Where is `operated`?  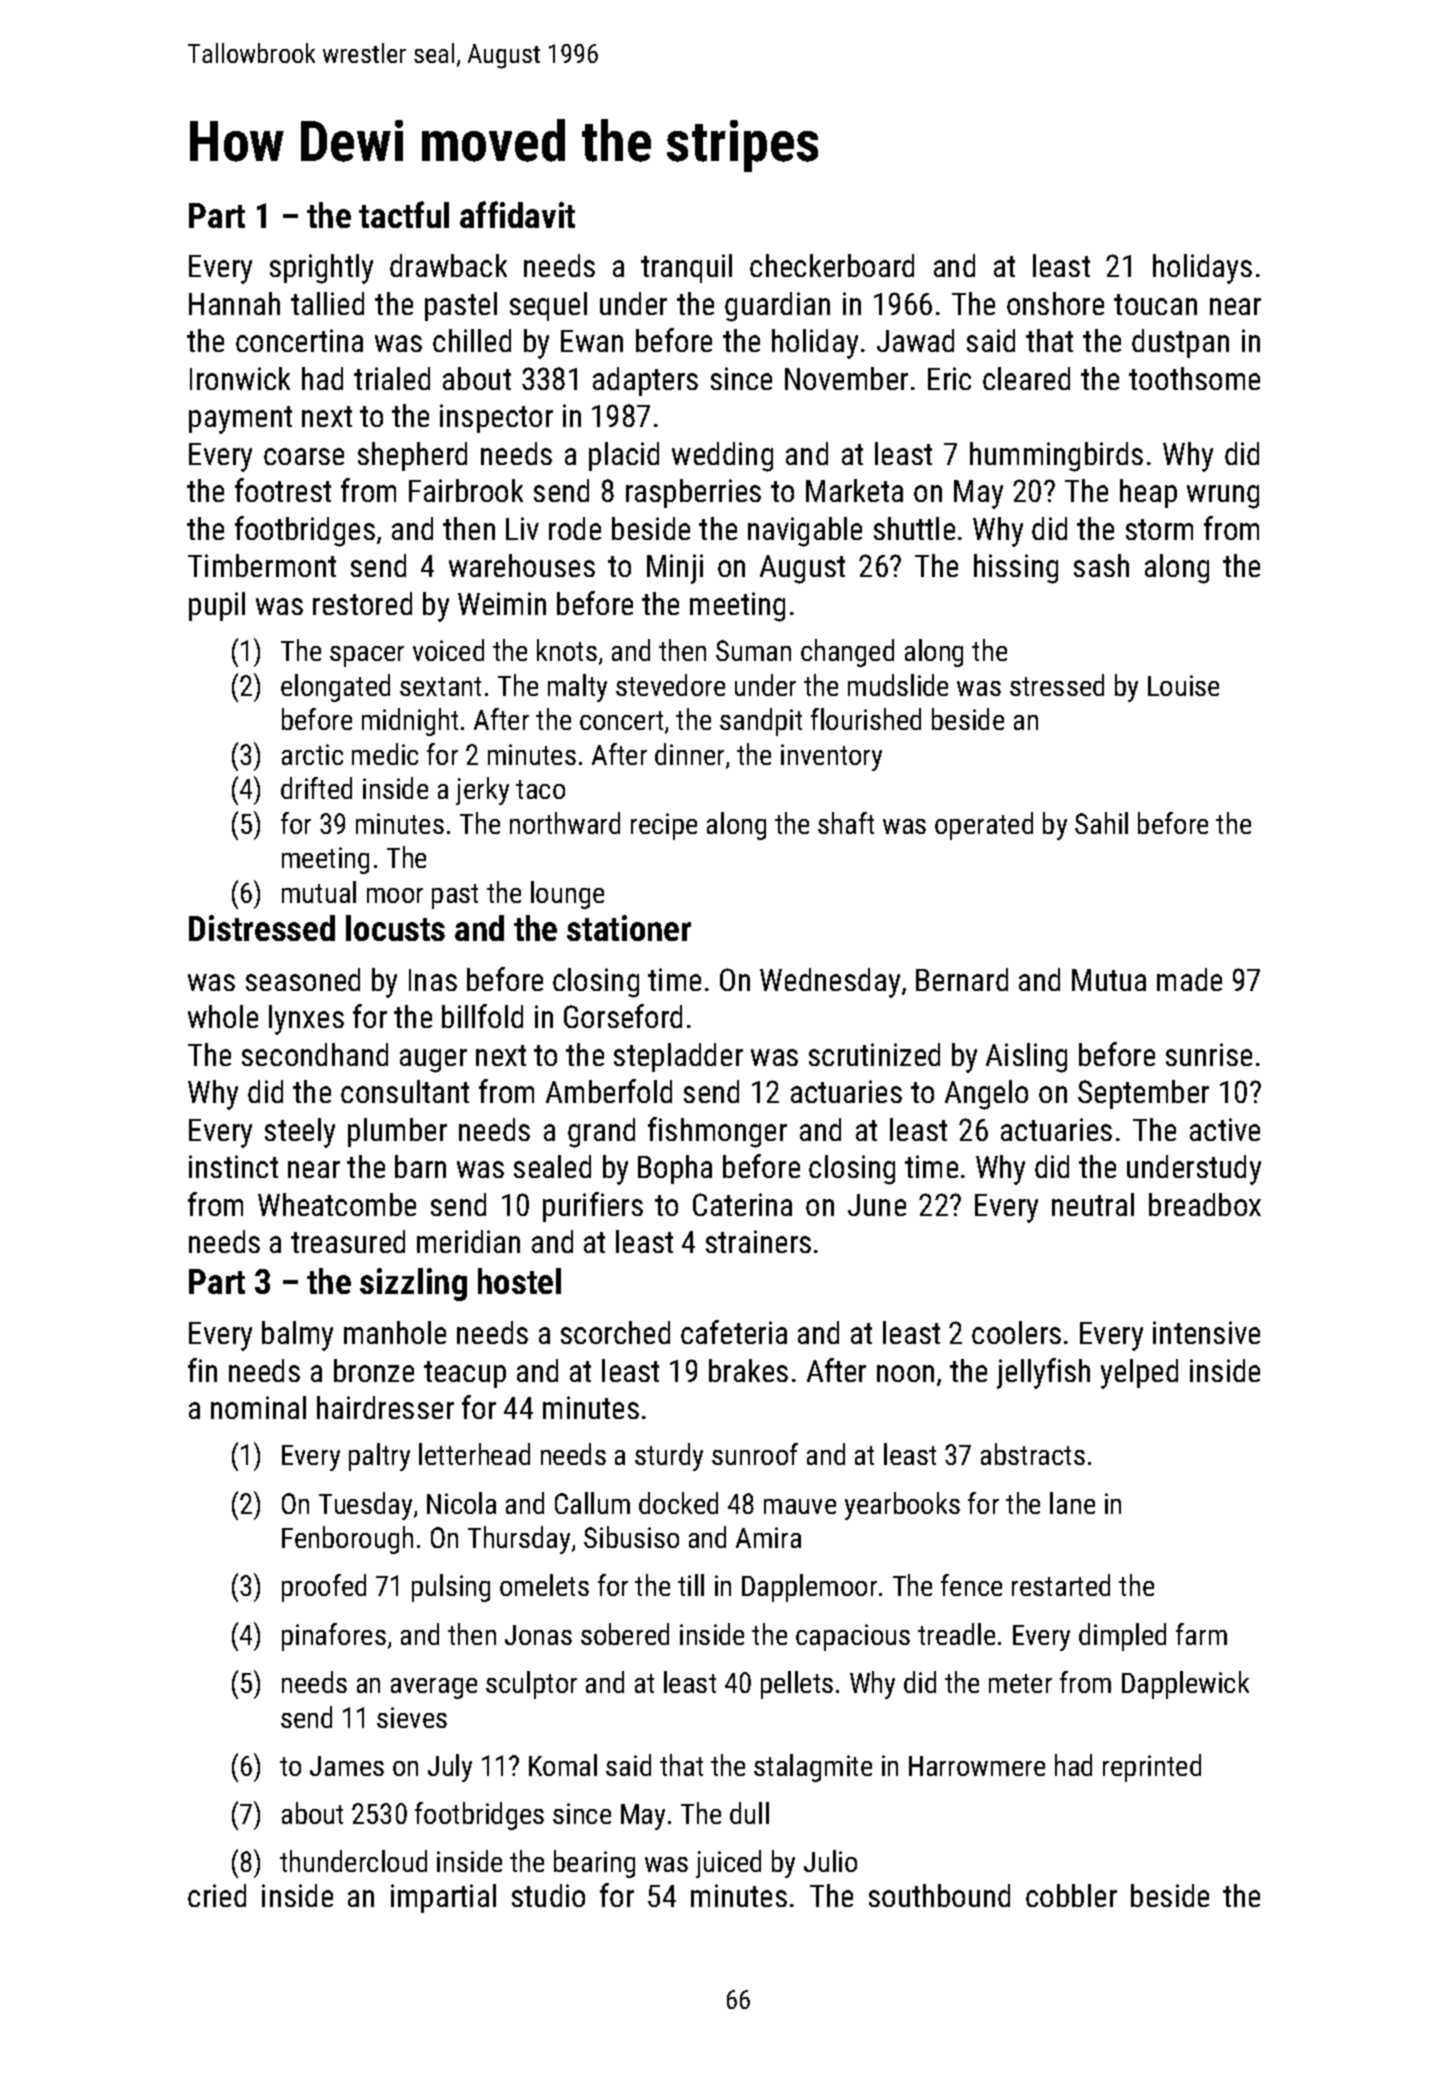 operated is located at coordinates (984, 826).
